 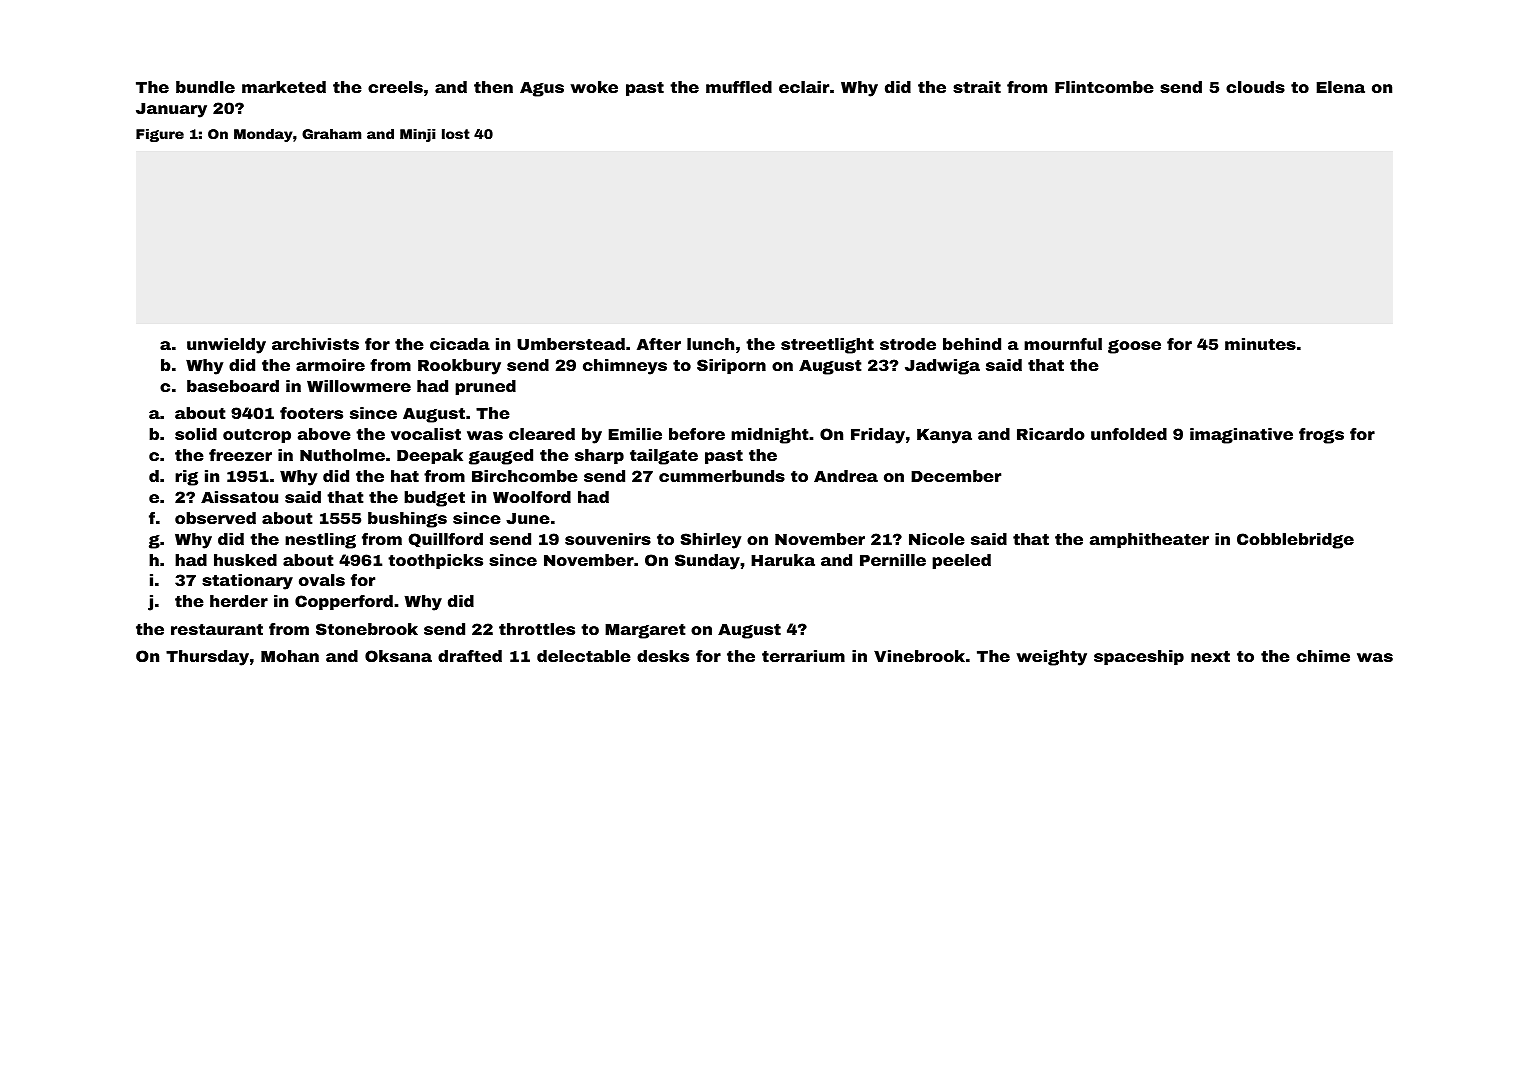 I want to click on solid, so click(x=196, y=434).
